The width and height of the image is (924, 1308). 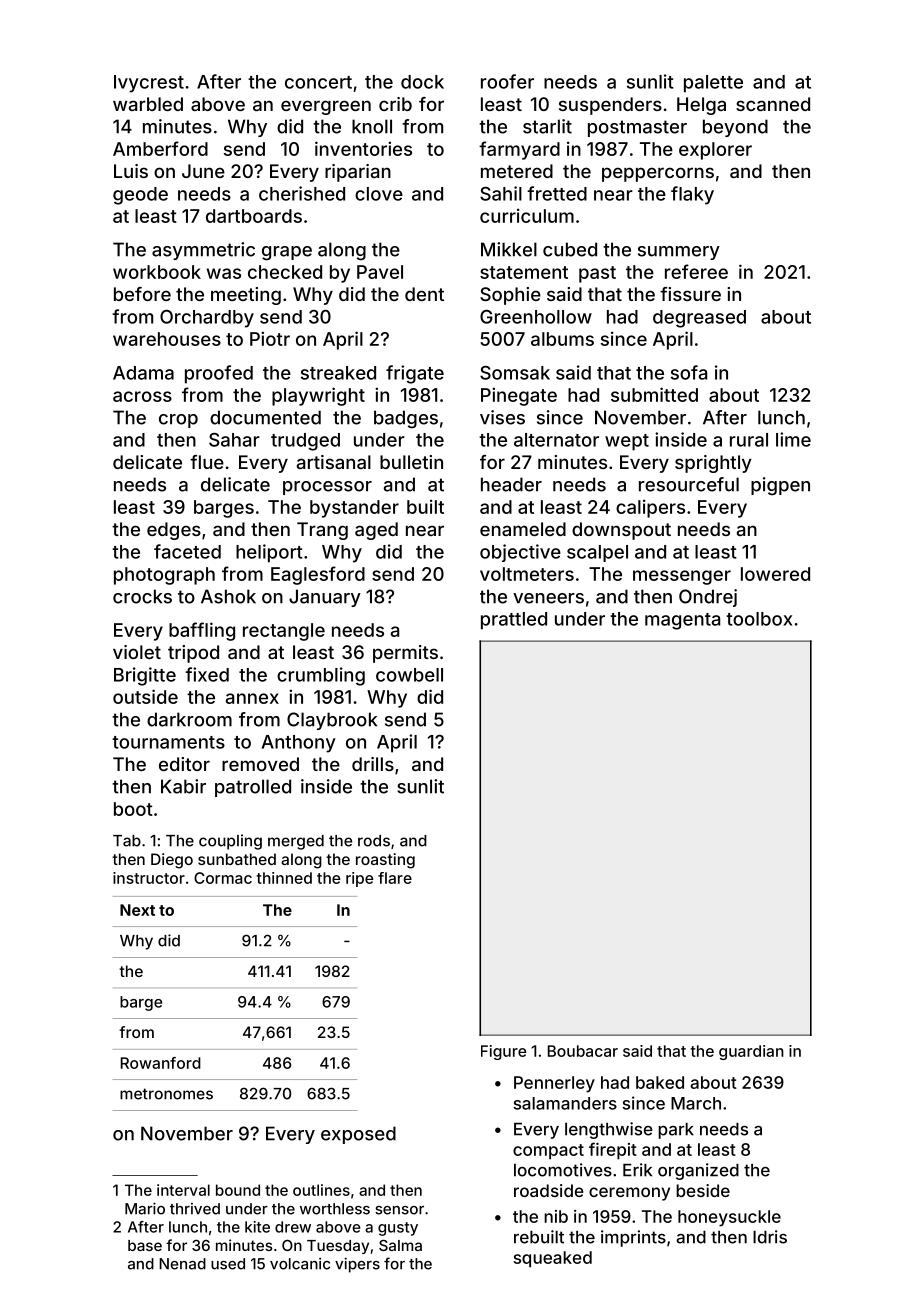 What do you see at coordinates (149, 84) in the image?
I see `Ivycrest` at bounding box center [149, 84].
